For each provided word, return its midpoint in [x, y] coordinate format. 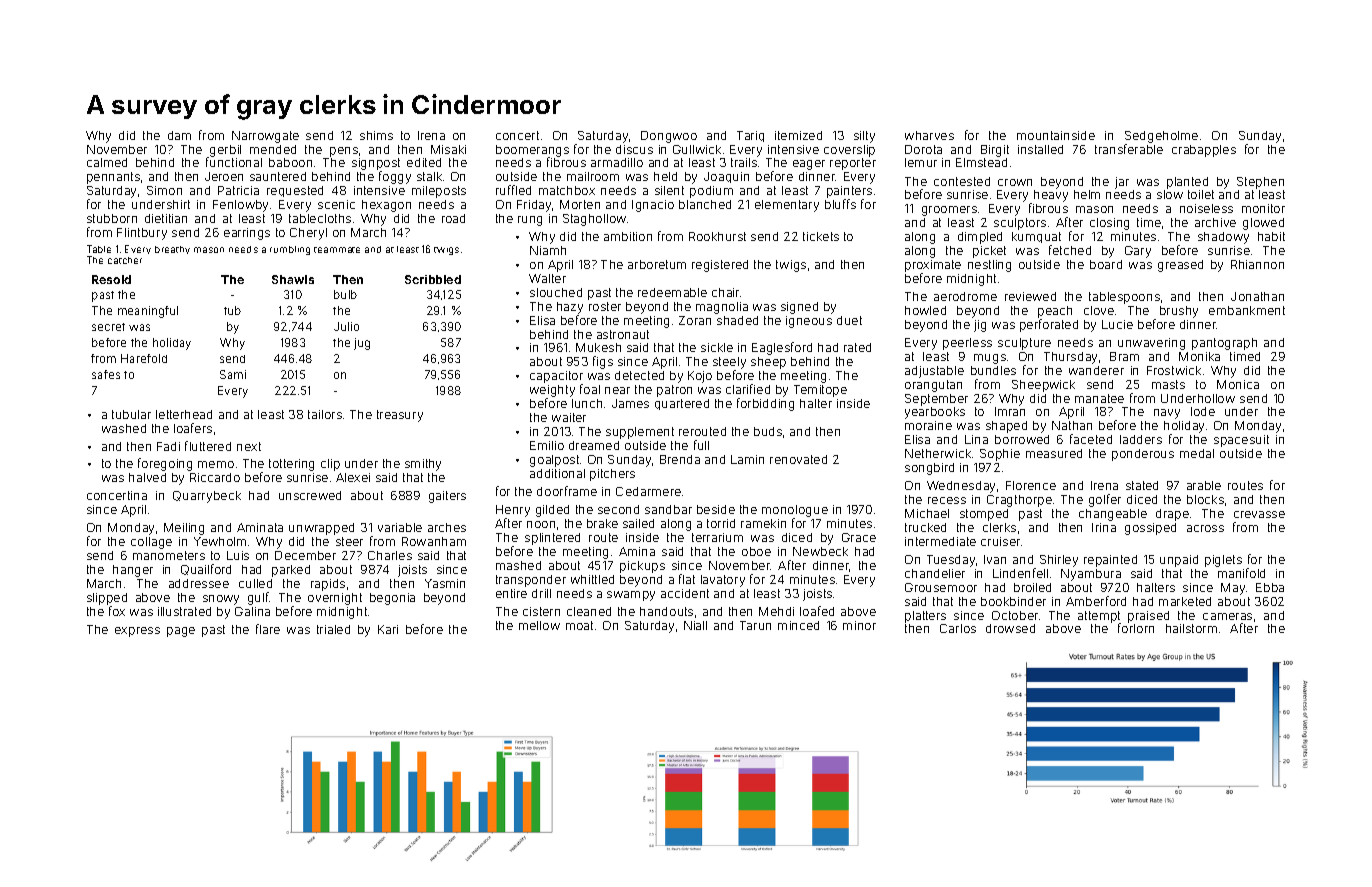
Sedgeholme [1161, 137]
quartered [682, 404]
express [137, 632]
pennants [113, 178]
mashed [518, 565]
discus [634, 149]
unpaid [1179, 561]
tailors [325, 414]
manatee [1099, 398]
